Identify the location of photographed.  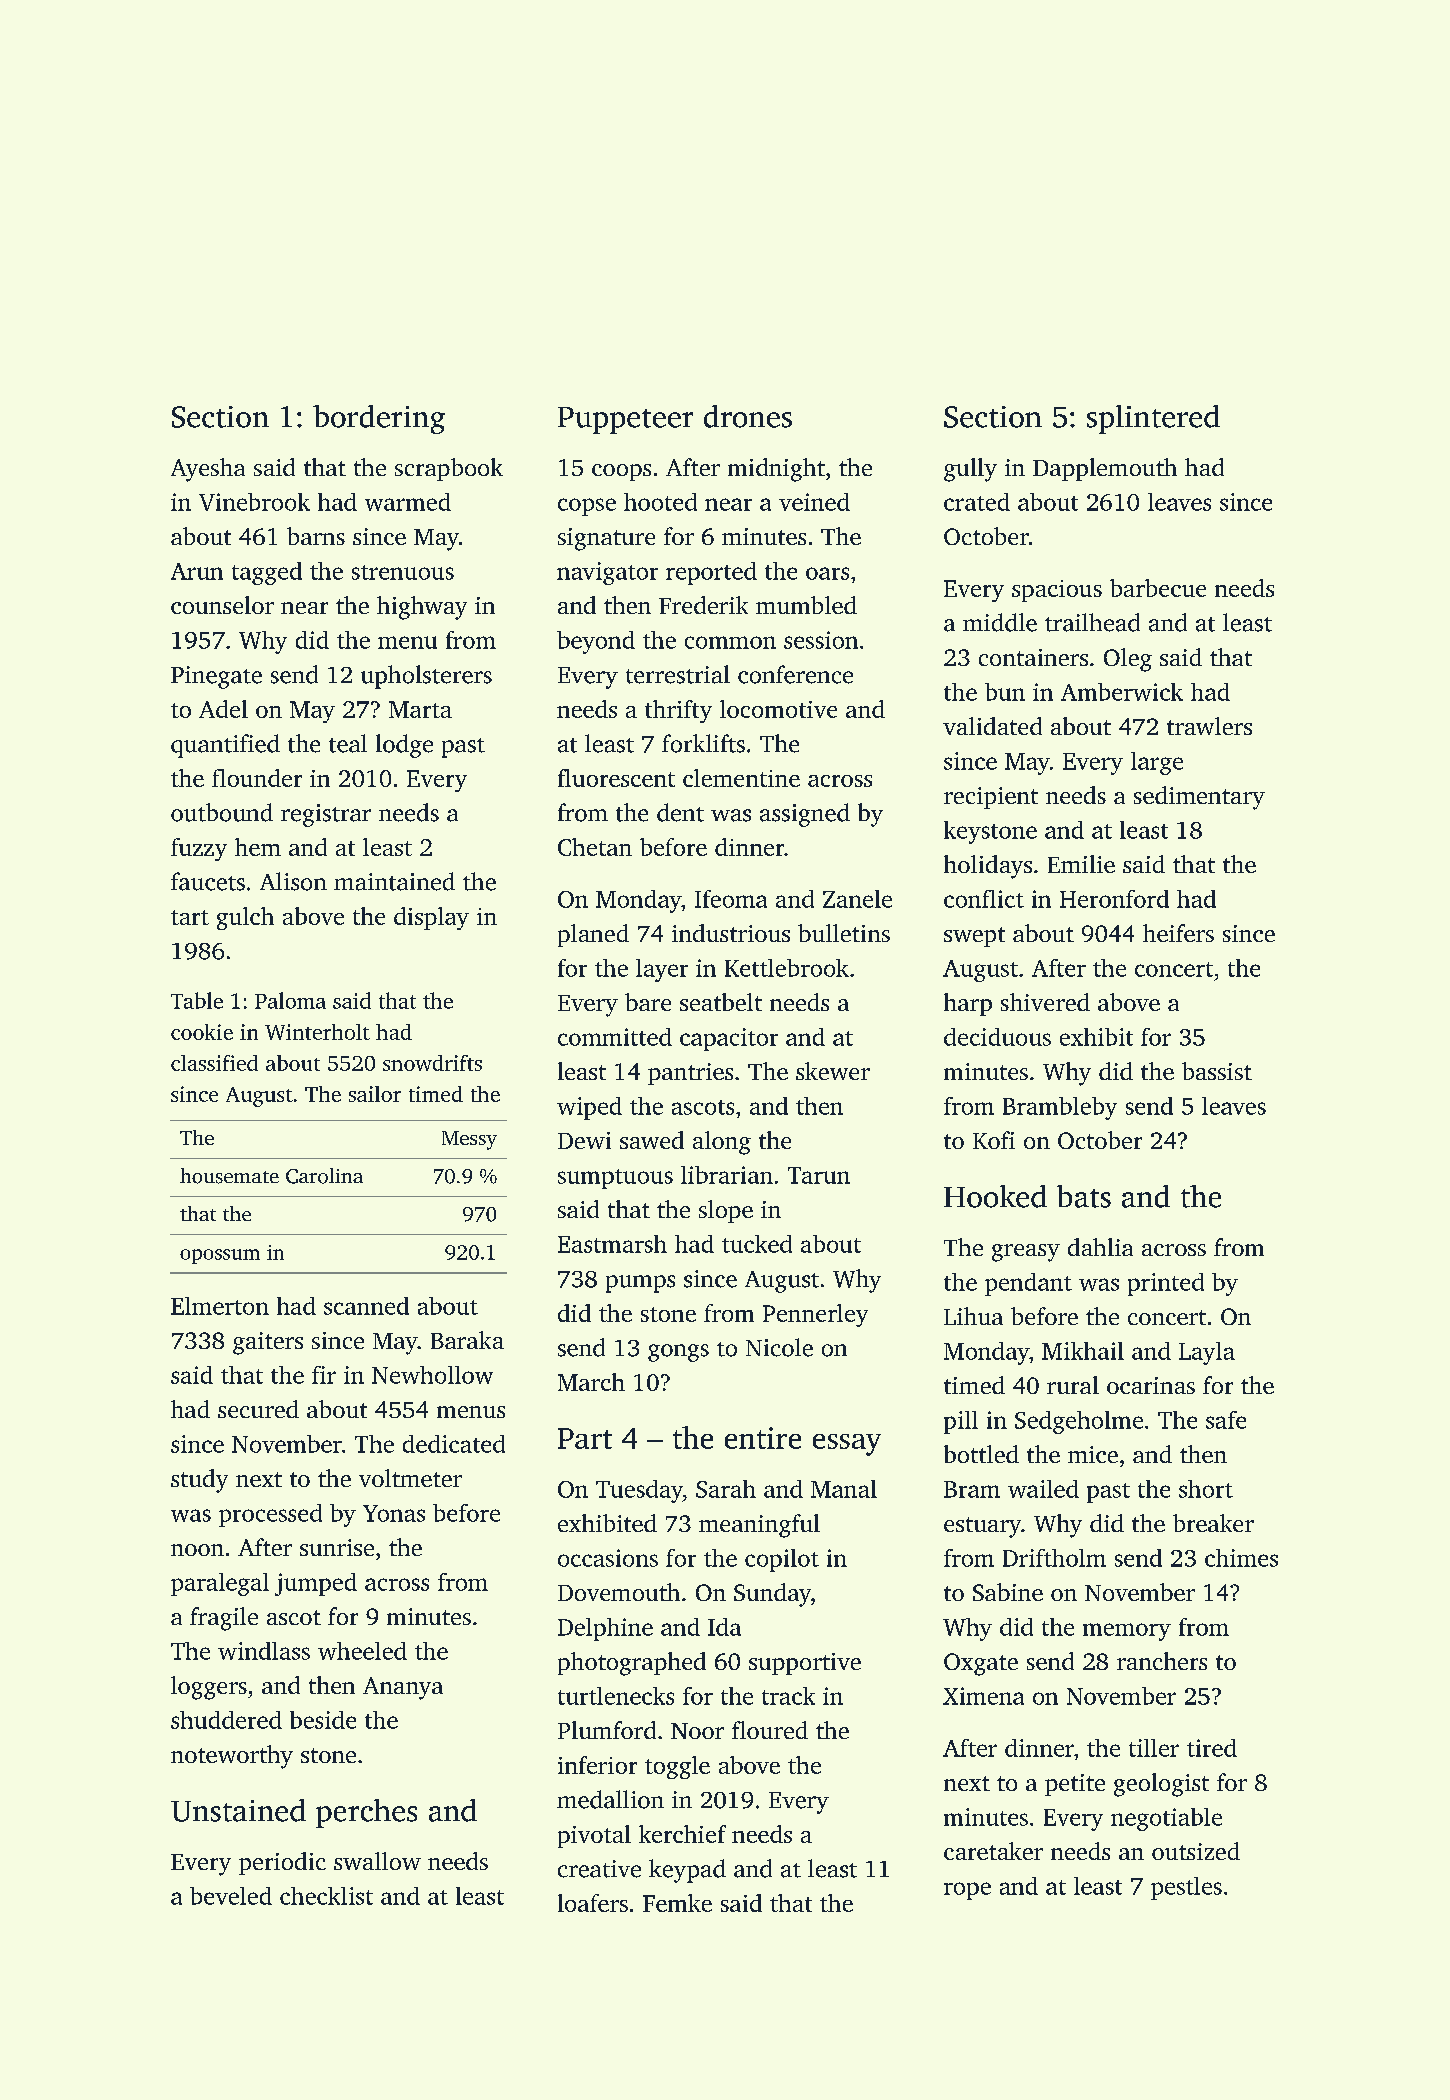
(632, 1664).
